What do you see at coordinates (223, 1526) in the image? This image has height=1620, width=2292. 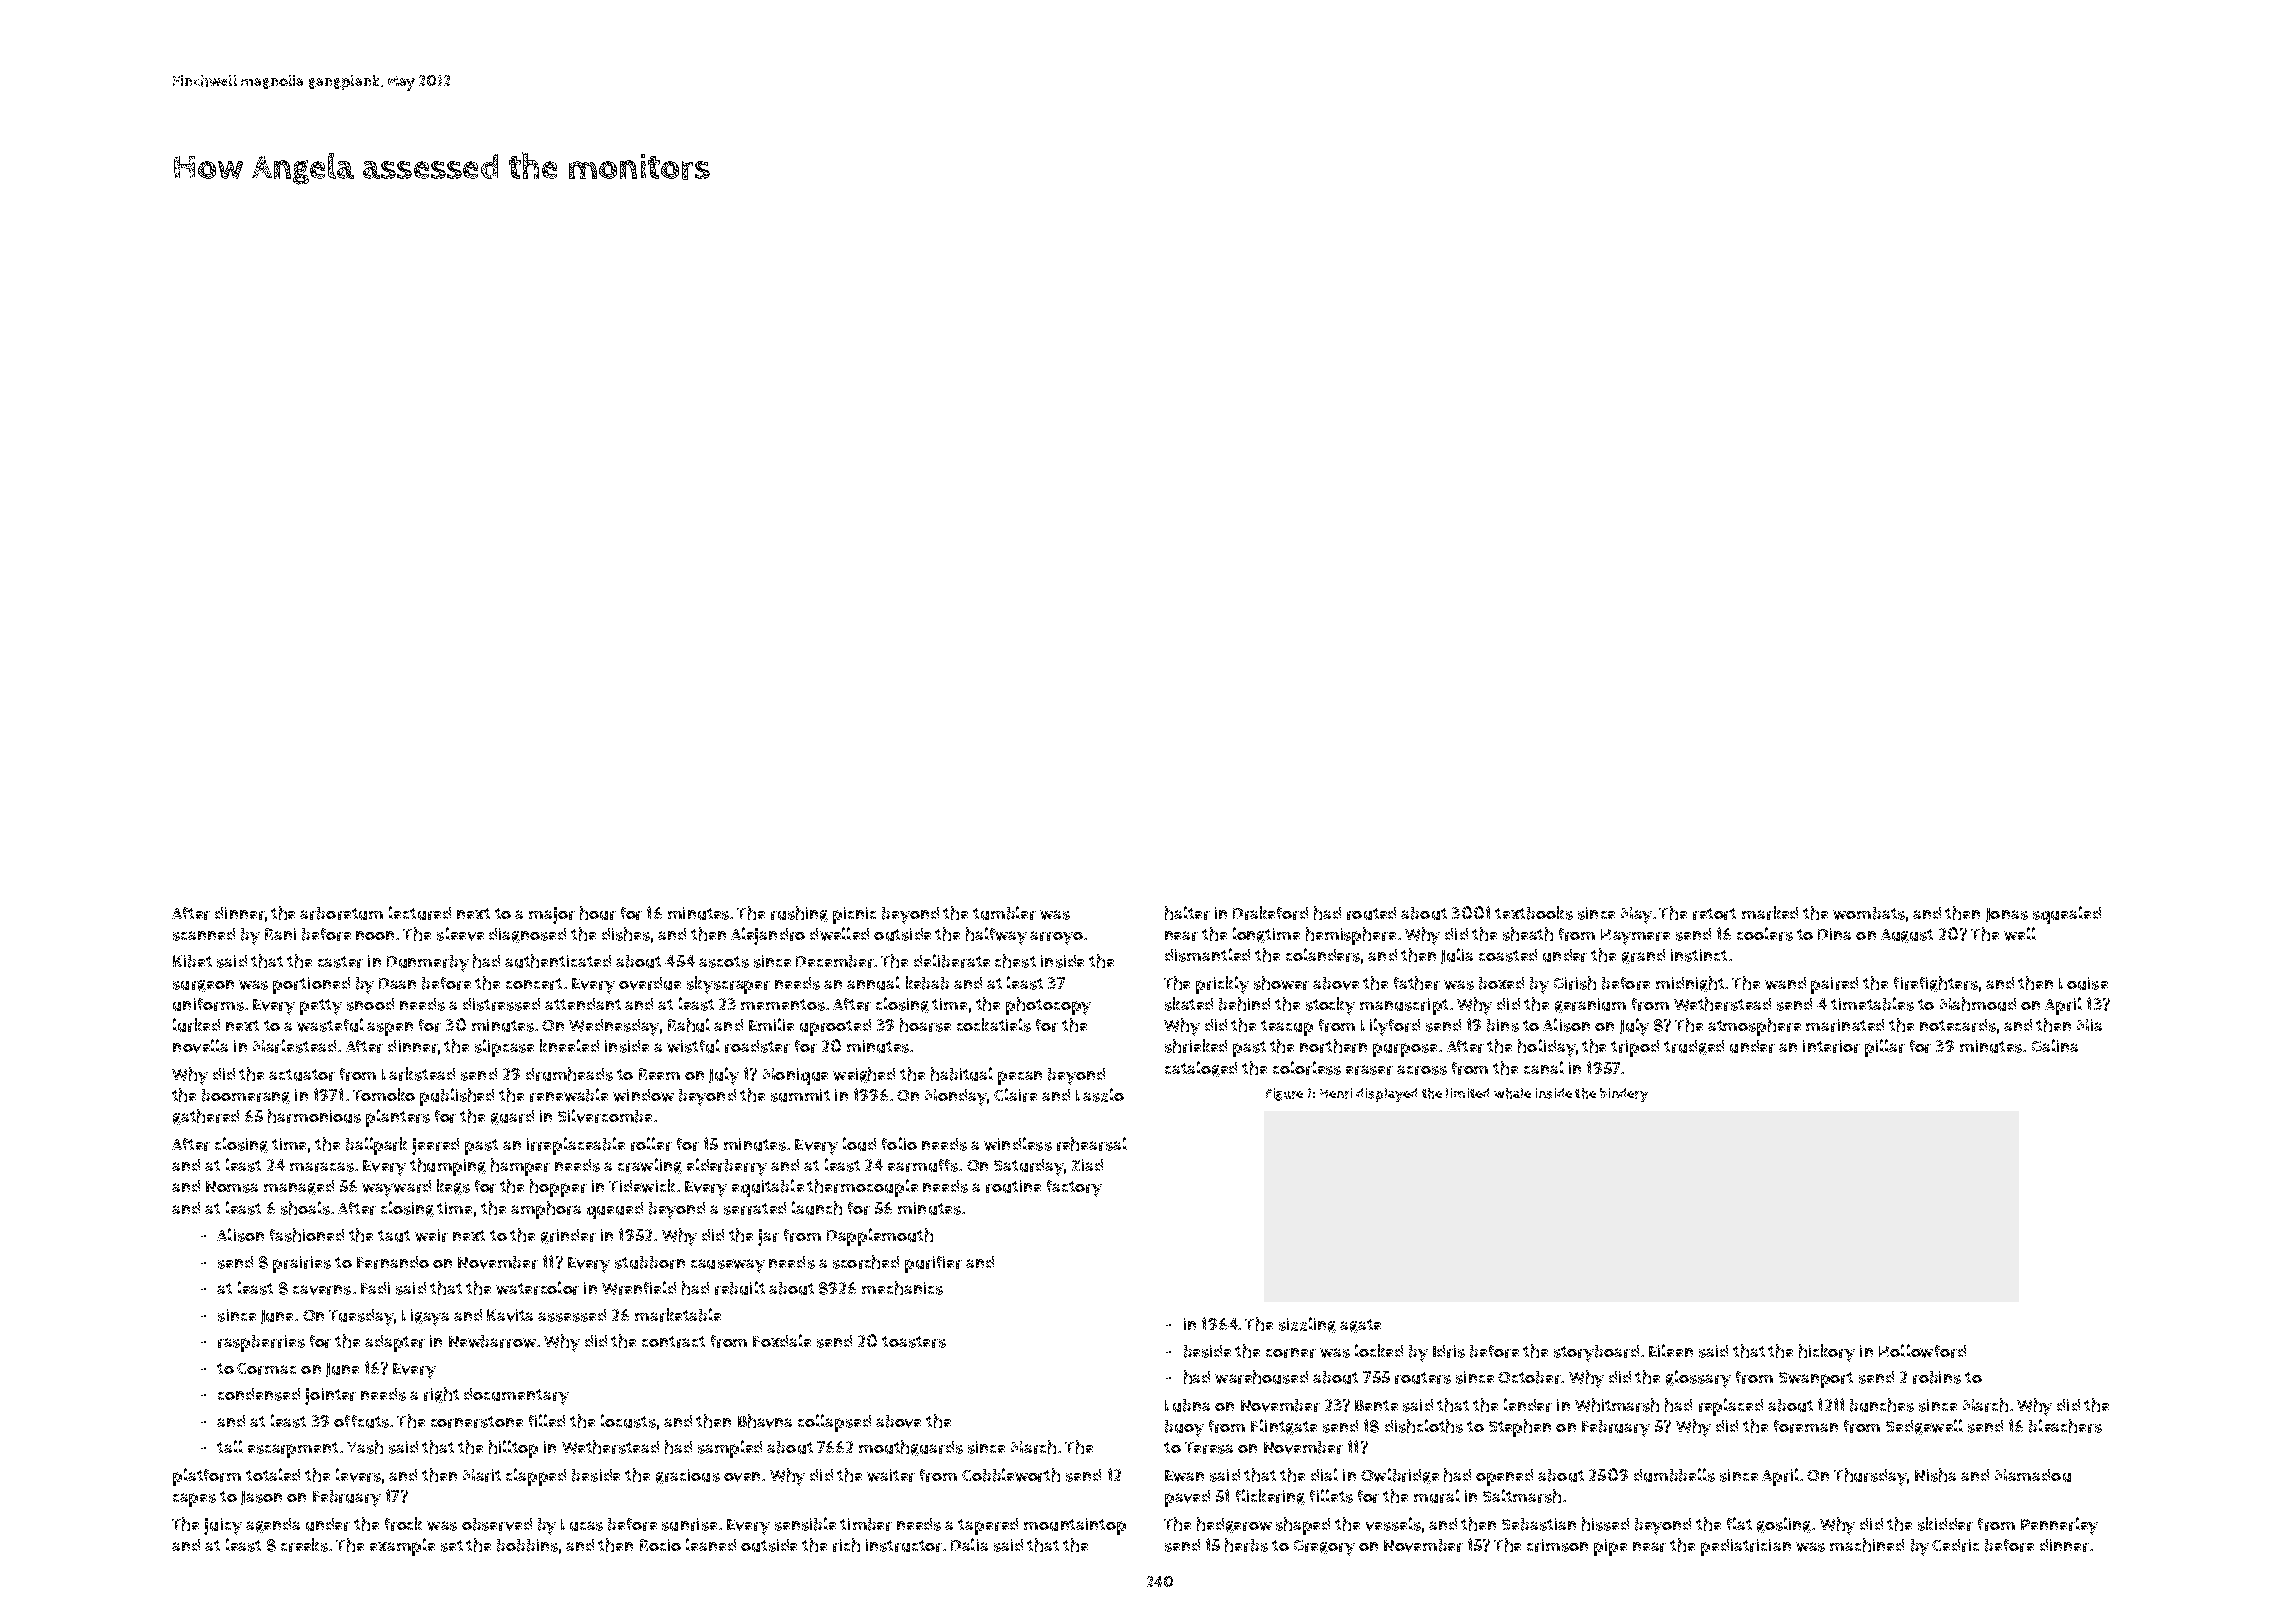 I see `juicy` at bounding box center [223, 1526].
